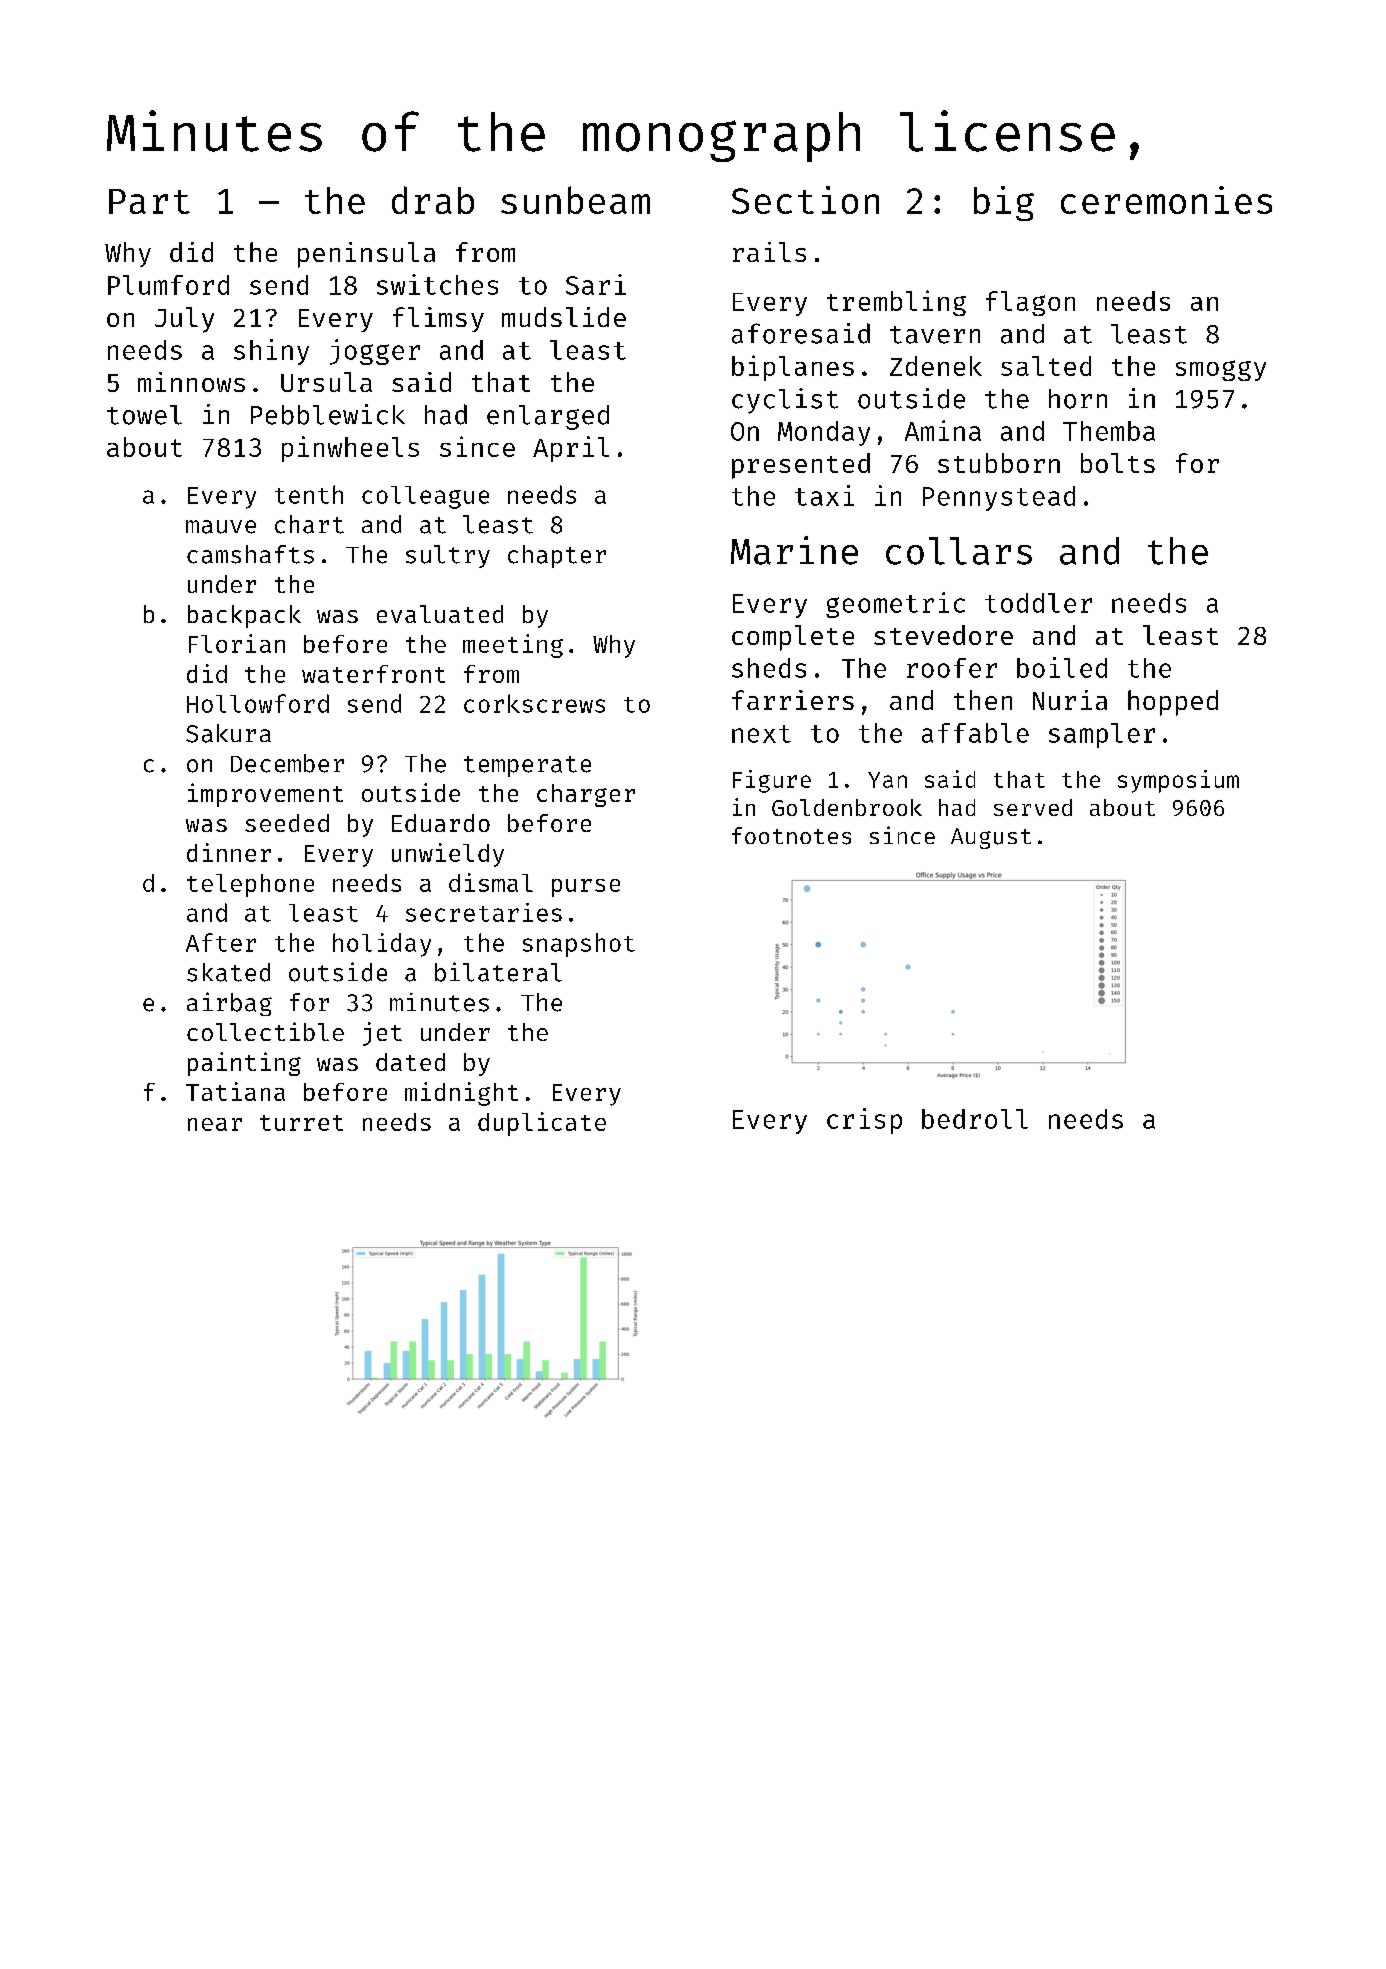  Describe the element at coordinates (441, 823) in the page. I see `Eduardo` at that location.
